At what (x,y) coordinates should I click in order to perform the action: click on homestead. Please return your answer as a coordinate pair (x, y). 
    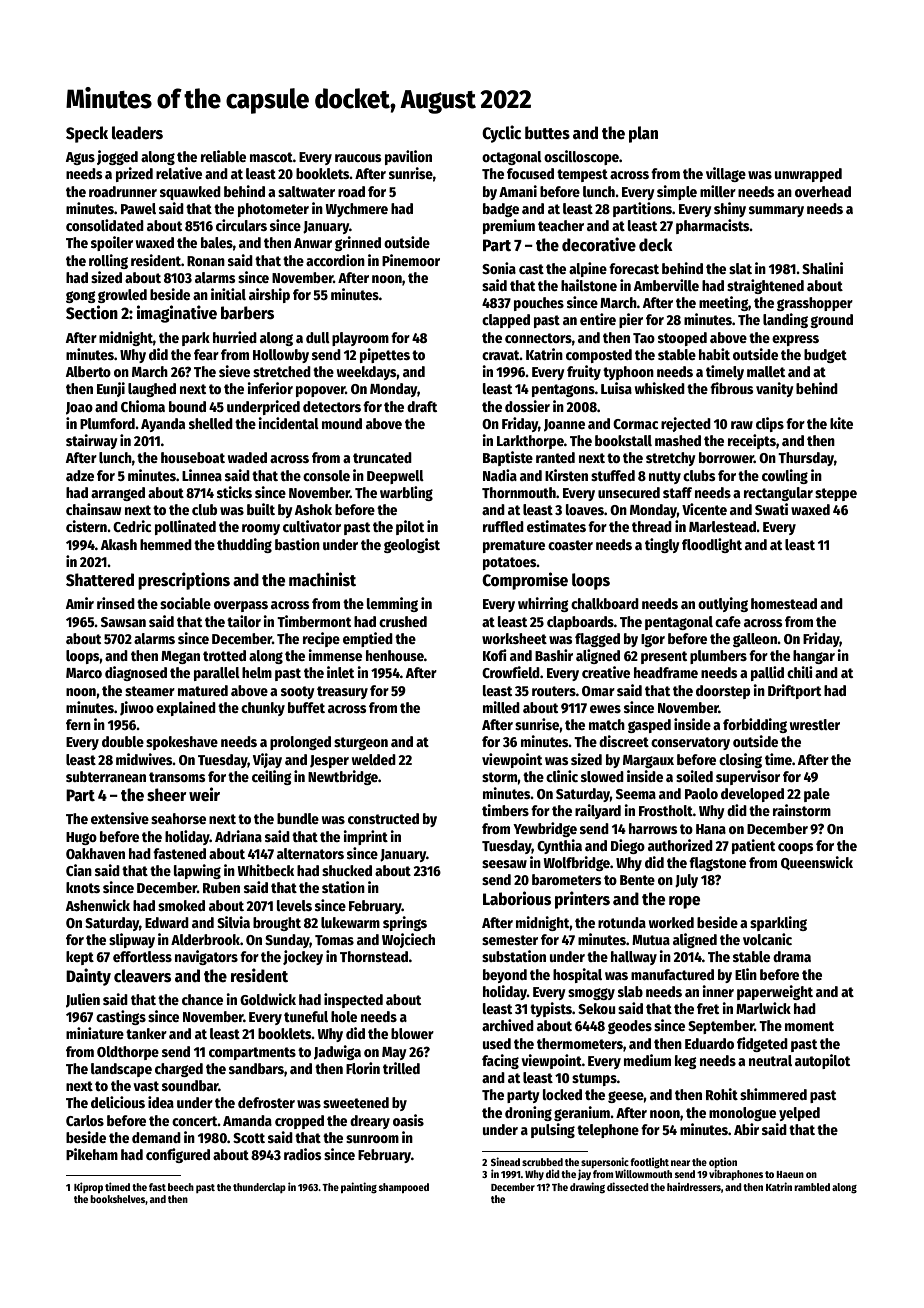
    Looking at the image, I should click on (784, 603).
